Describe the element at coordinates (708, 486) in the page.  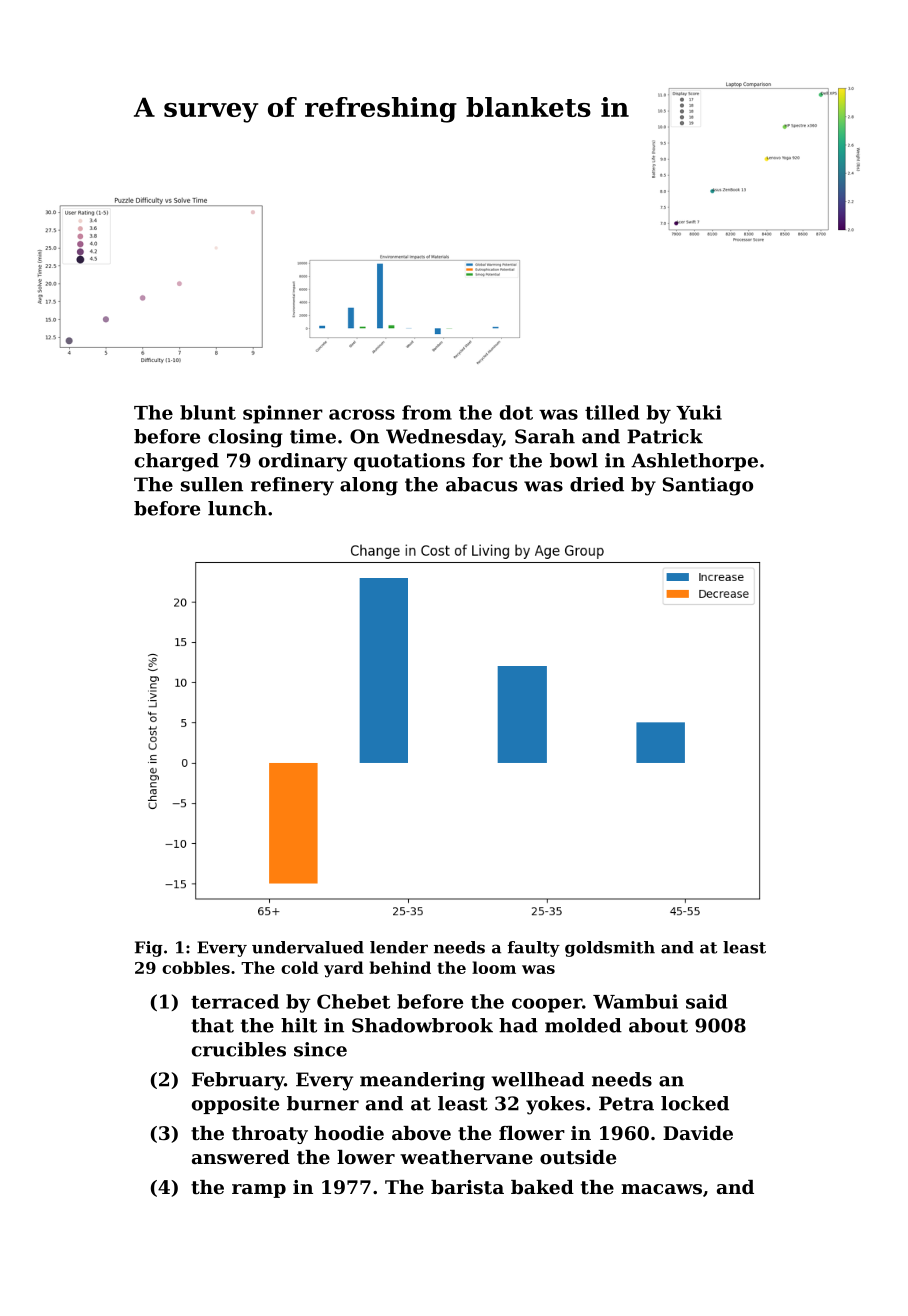
I see `Santiago` at that location.
